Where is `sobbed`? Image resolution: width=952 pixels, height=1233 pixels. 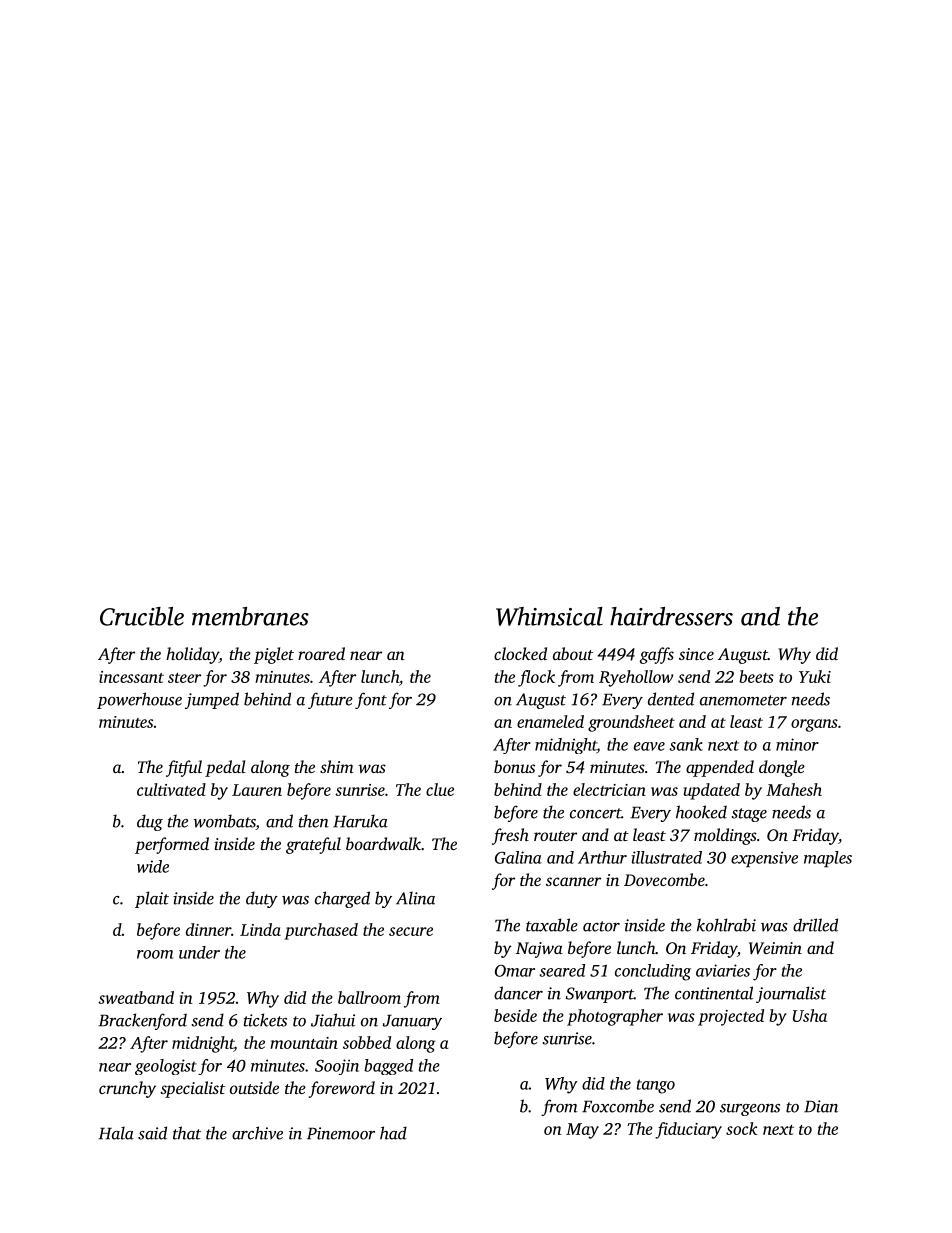
sobbed is located at coordinates (367, 1042).
